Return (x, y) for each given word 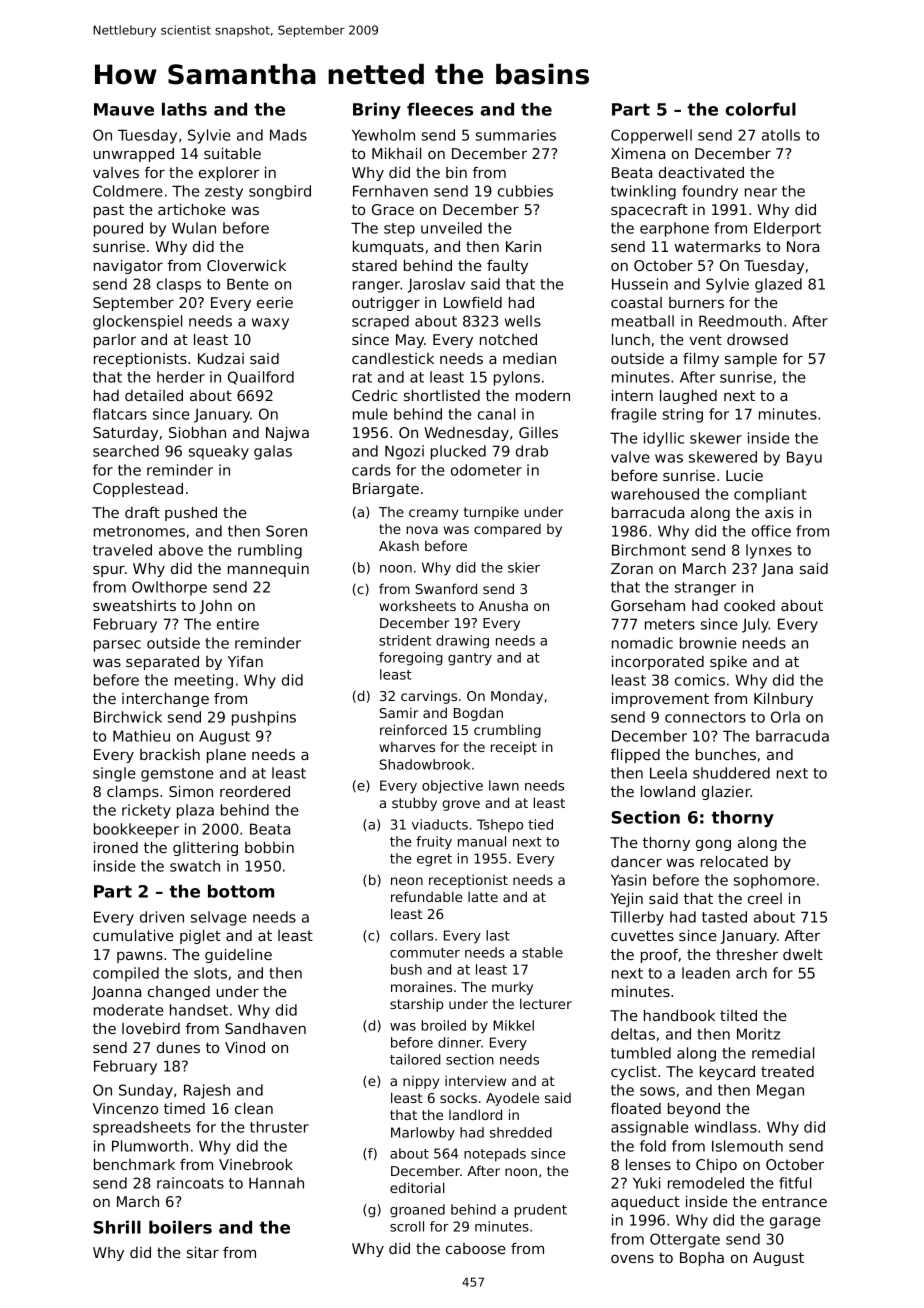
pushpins (264, 718)
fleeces (440, 109)
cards (371, 470)
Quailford (261, 378)
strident (405, 640)
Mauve (124, 109)
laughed (688, 397)
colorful (761, 109)
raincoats (190, 1183)
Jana (777, 570)
